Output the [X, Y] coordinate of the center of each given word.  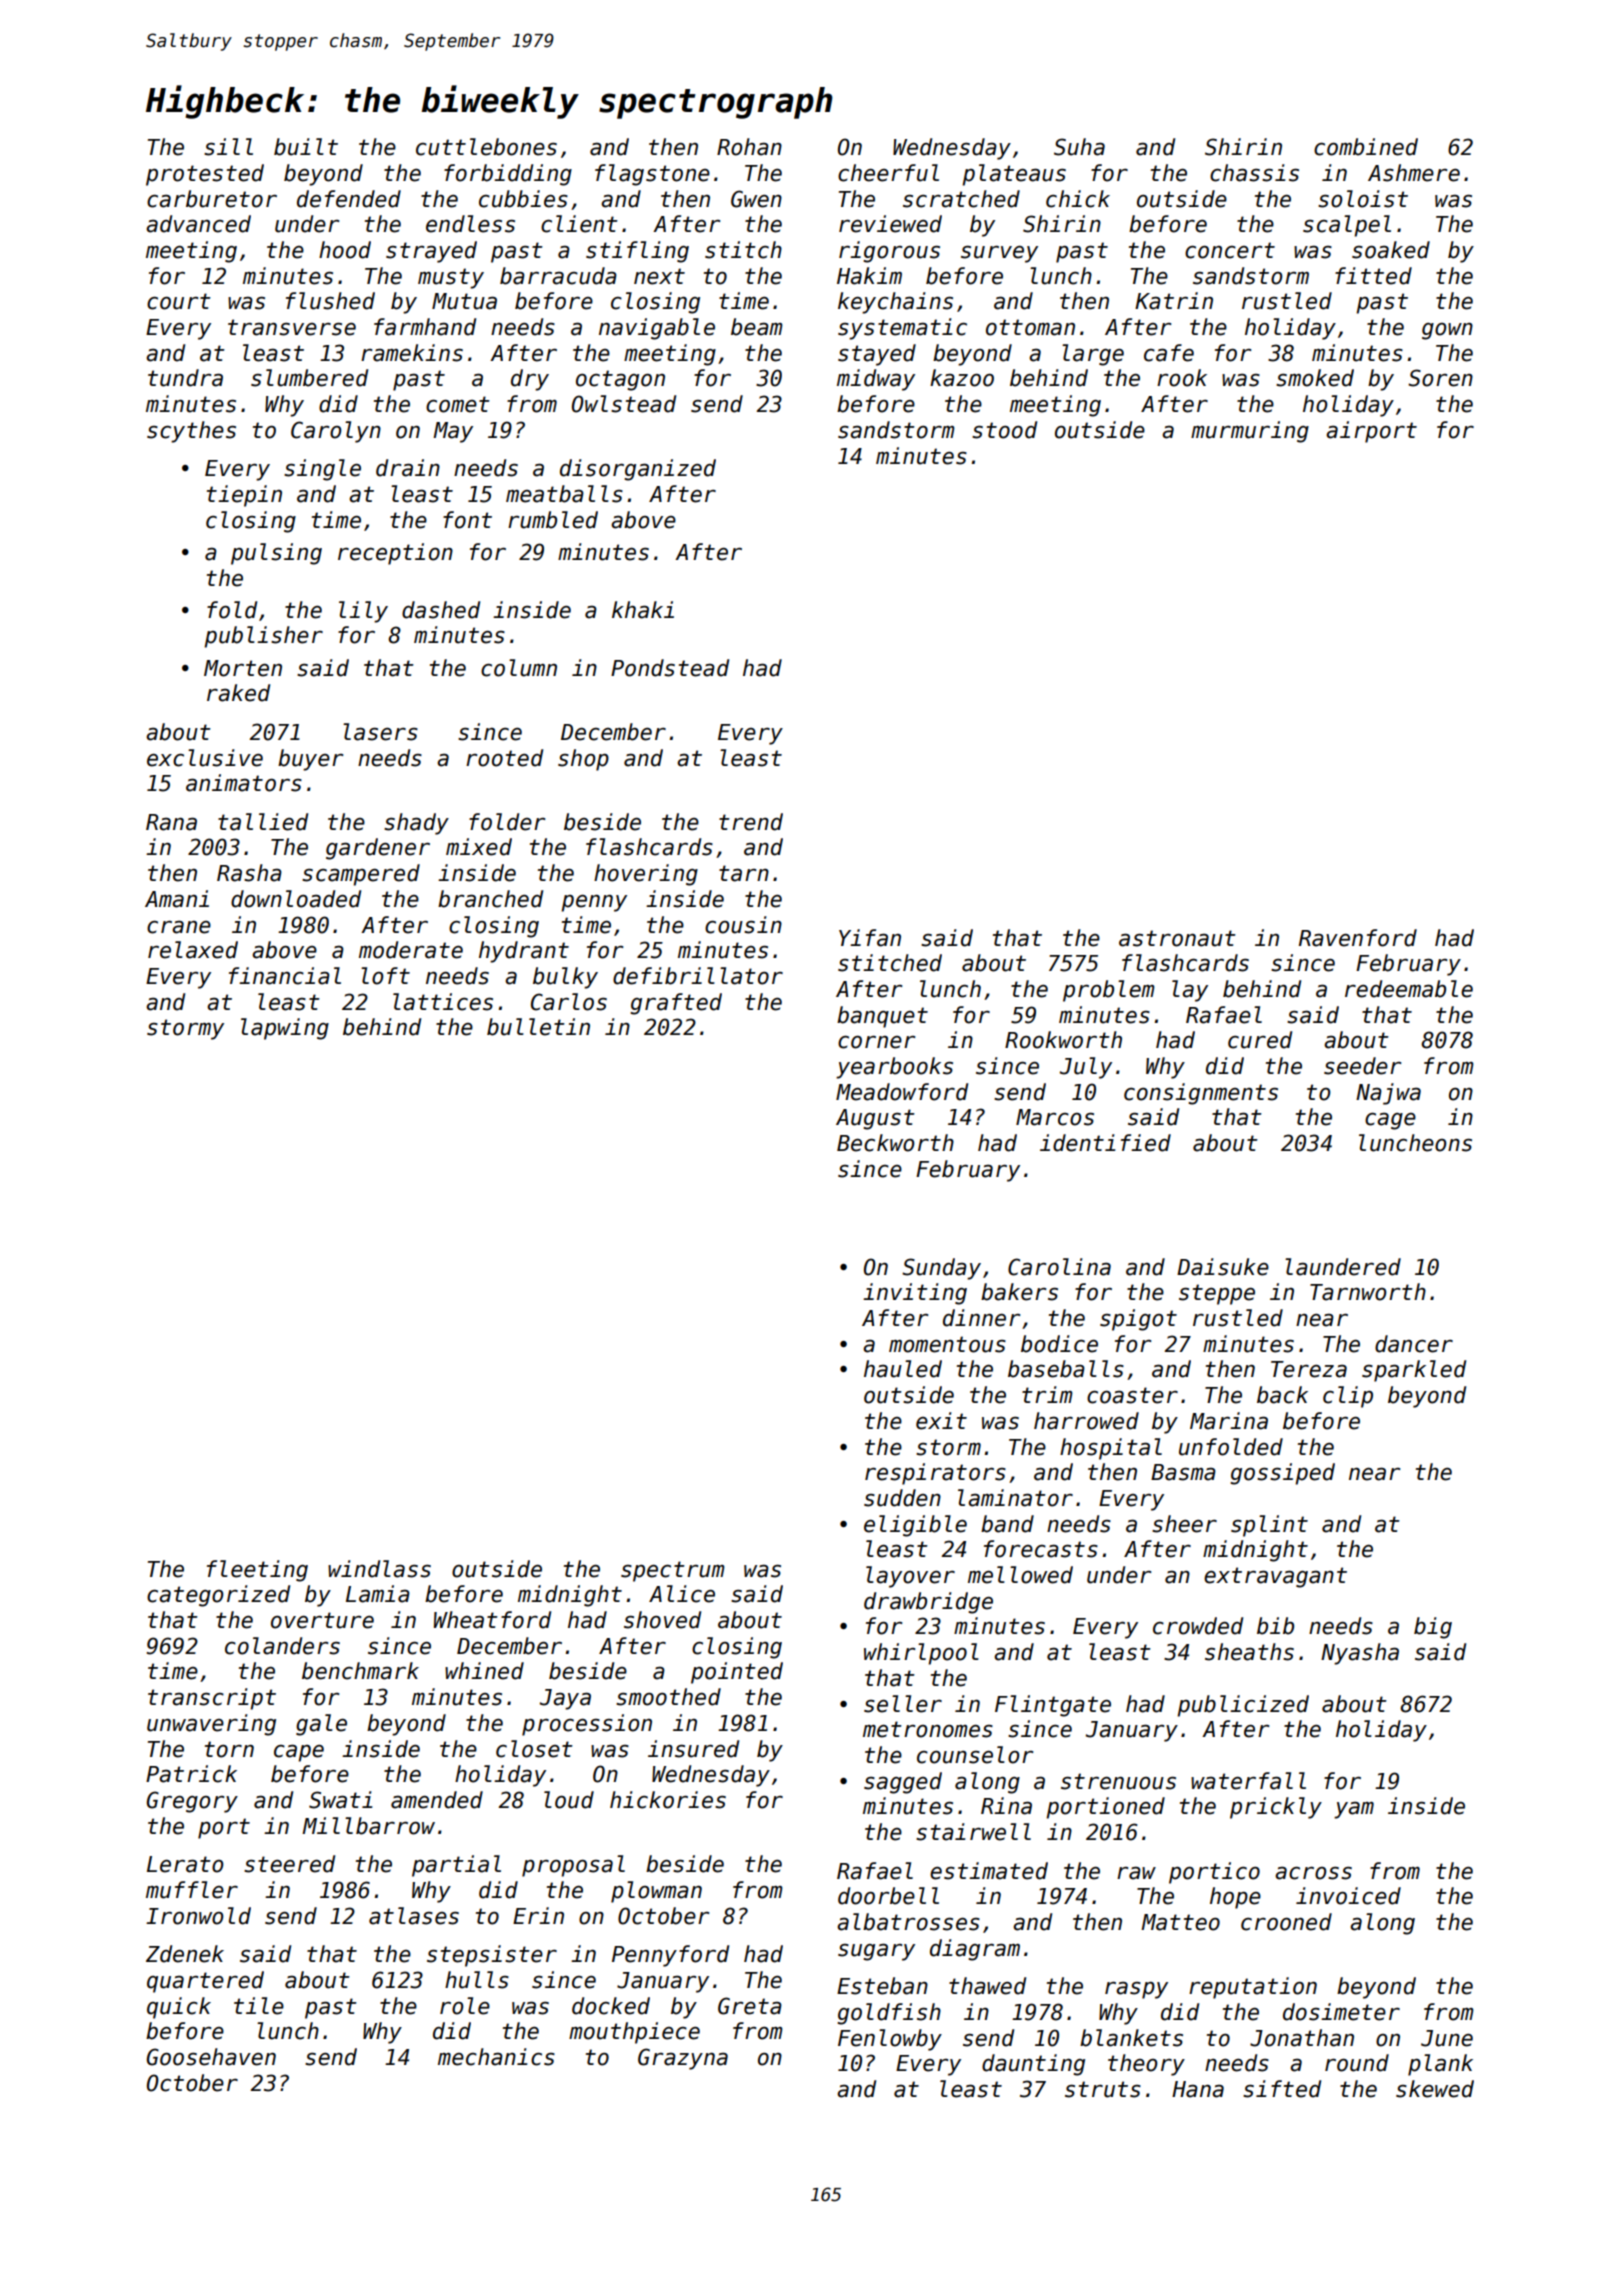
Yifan [870, 938]
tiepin [244, 496]
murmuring [1250, 432]
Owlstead [624, 404]
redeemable [1409, 989]
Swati [340, 1800]
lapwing [285, 1029]
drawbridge [928, 1603]
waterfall [1248, 1781]
